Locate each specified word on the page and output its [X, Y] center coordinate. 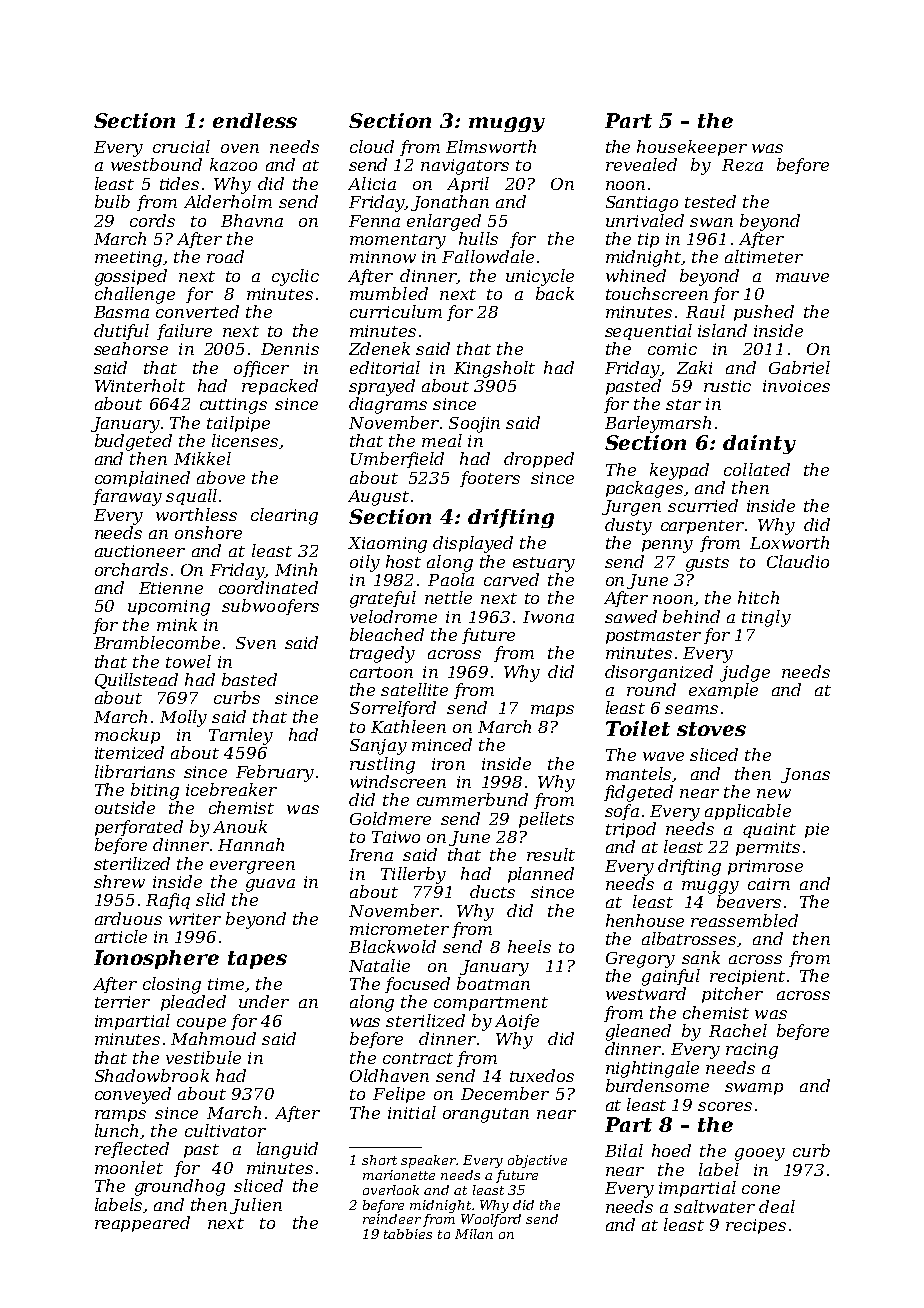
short [379, 1160]
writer [195, 919]
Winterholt [140, 385]
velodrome [393, 616]
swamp [754, 1089]
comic [672, 349]
